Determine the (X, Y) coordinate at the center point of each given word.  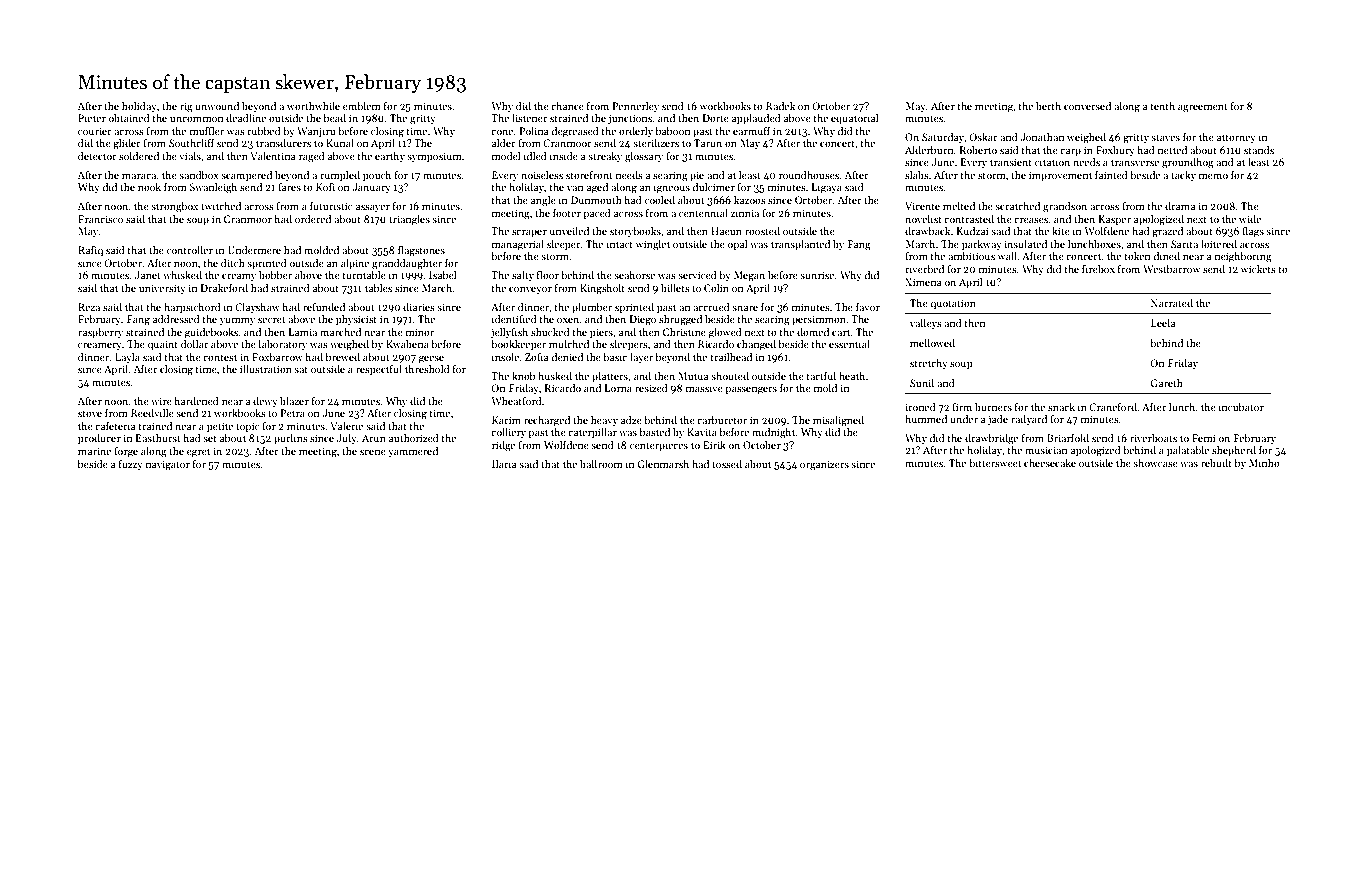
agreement (1203, 108)
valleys (926, 324)
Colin (716, 288)
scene (373, 452)
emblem (362, 106)
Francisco (100, 219)
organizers (824, 465)
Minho (1264, 463)
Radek (780, 106)
